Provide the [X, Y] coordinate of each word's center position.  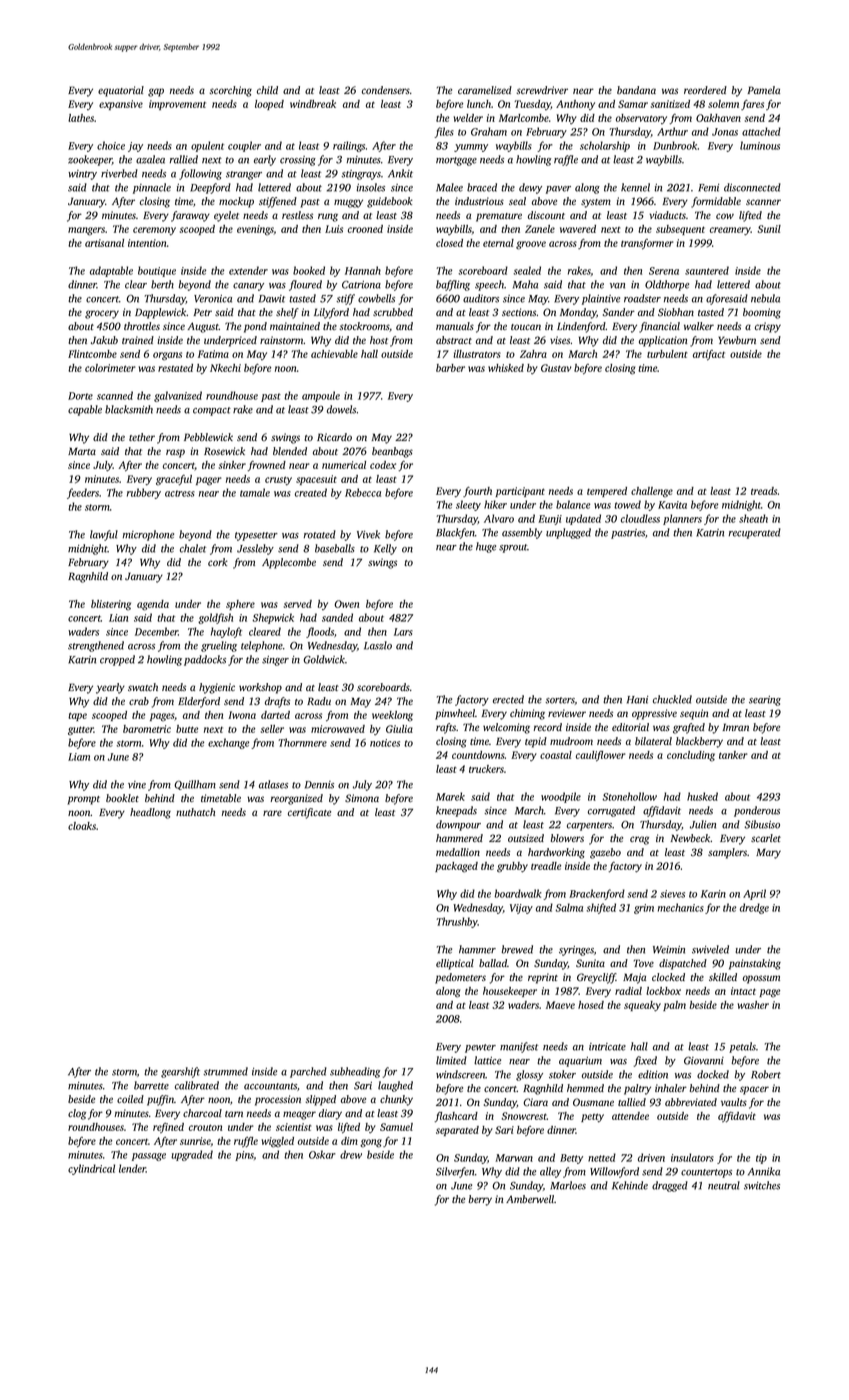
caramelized [485, 90]
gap [156, 92]
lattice [487, 1060]
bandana [636, 90]
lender [132, 1168]
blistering [111, 605]
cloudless [640, 518]
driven [651, 1157]
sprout [513, 548]
